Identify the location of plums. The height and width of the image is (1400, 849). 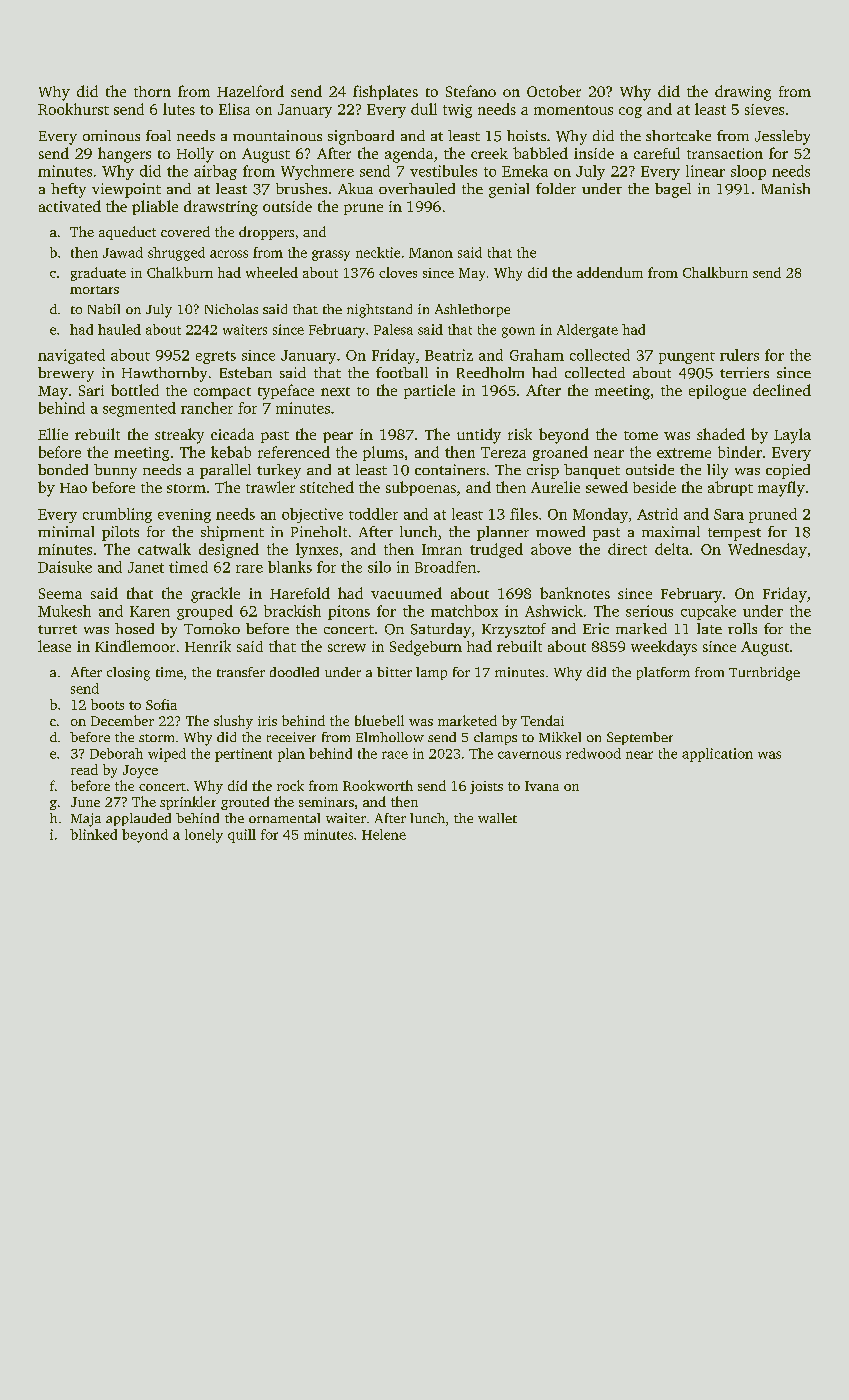
(383, 453).
